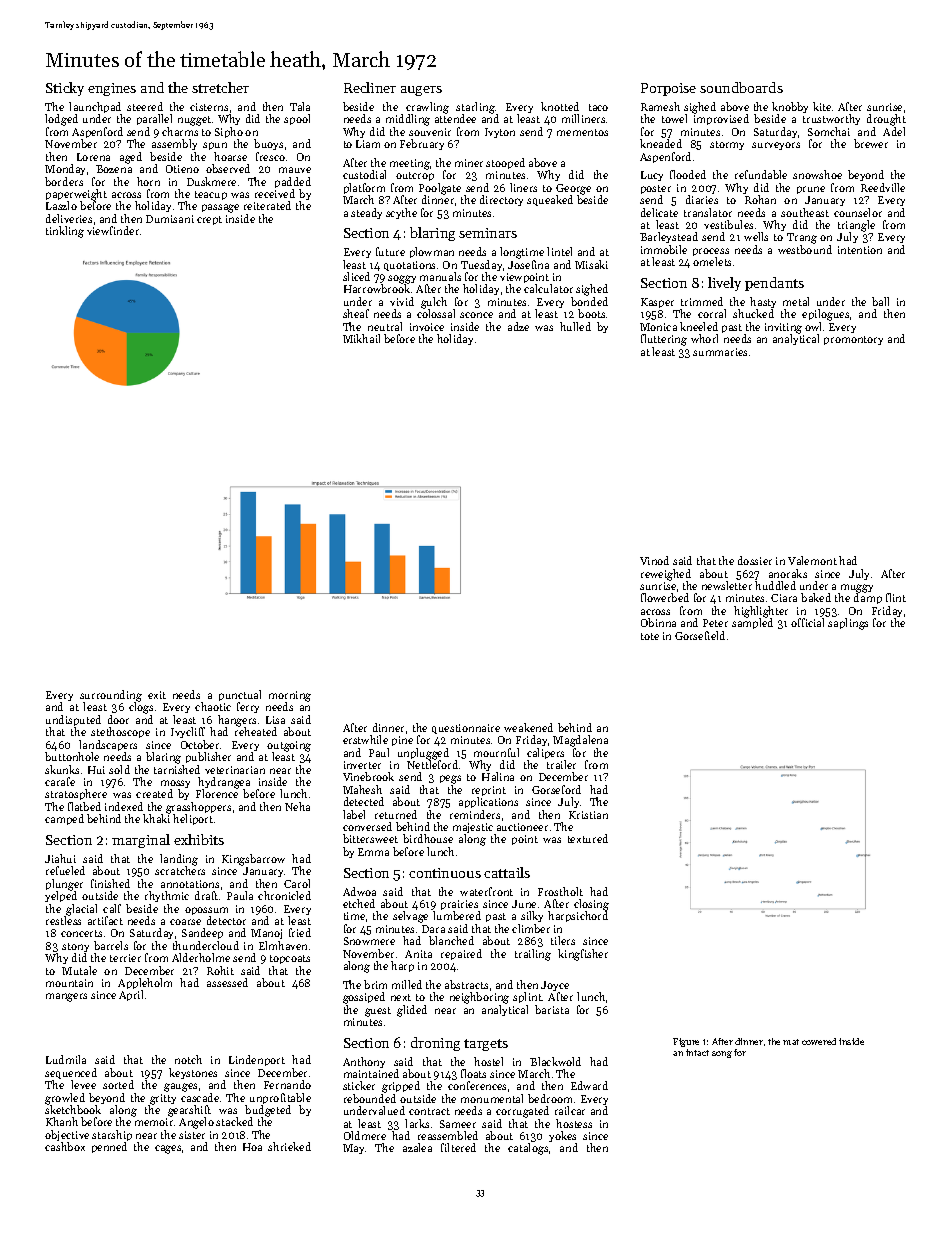 This screenshot has width=952, height=1233. I want to click on publisher, so click(208, 757).
